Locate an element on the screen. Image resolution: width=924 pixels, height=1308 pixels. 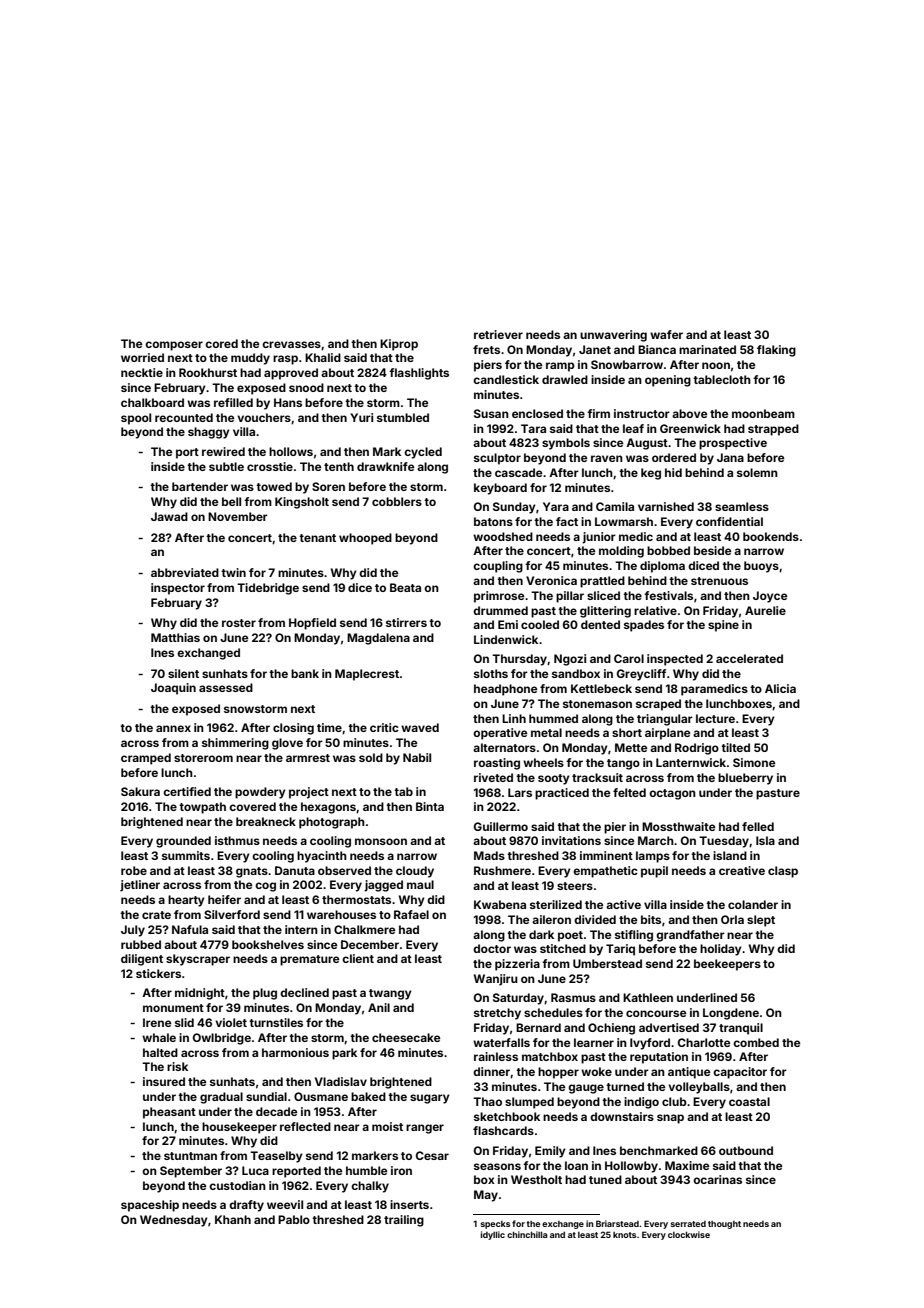
trailing is located at coordinates (404, 1221).
